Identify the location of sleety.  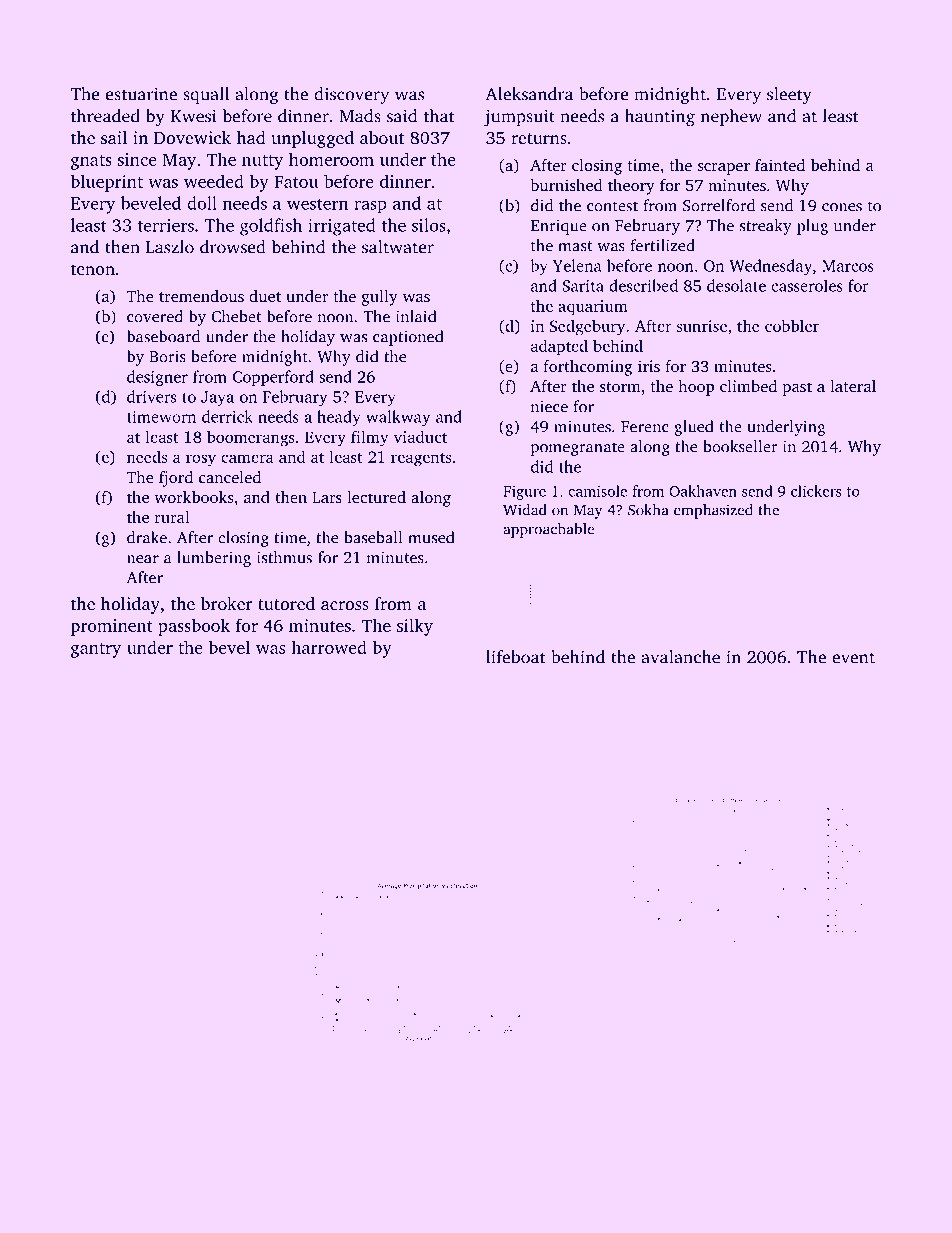
(789, 96).
